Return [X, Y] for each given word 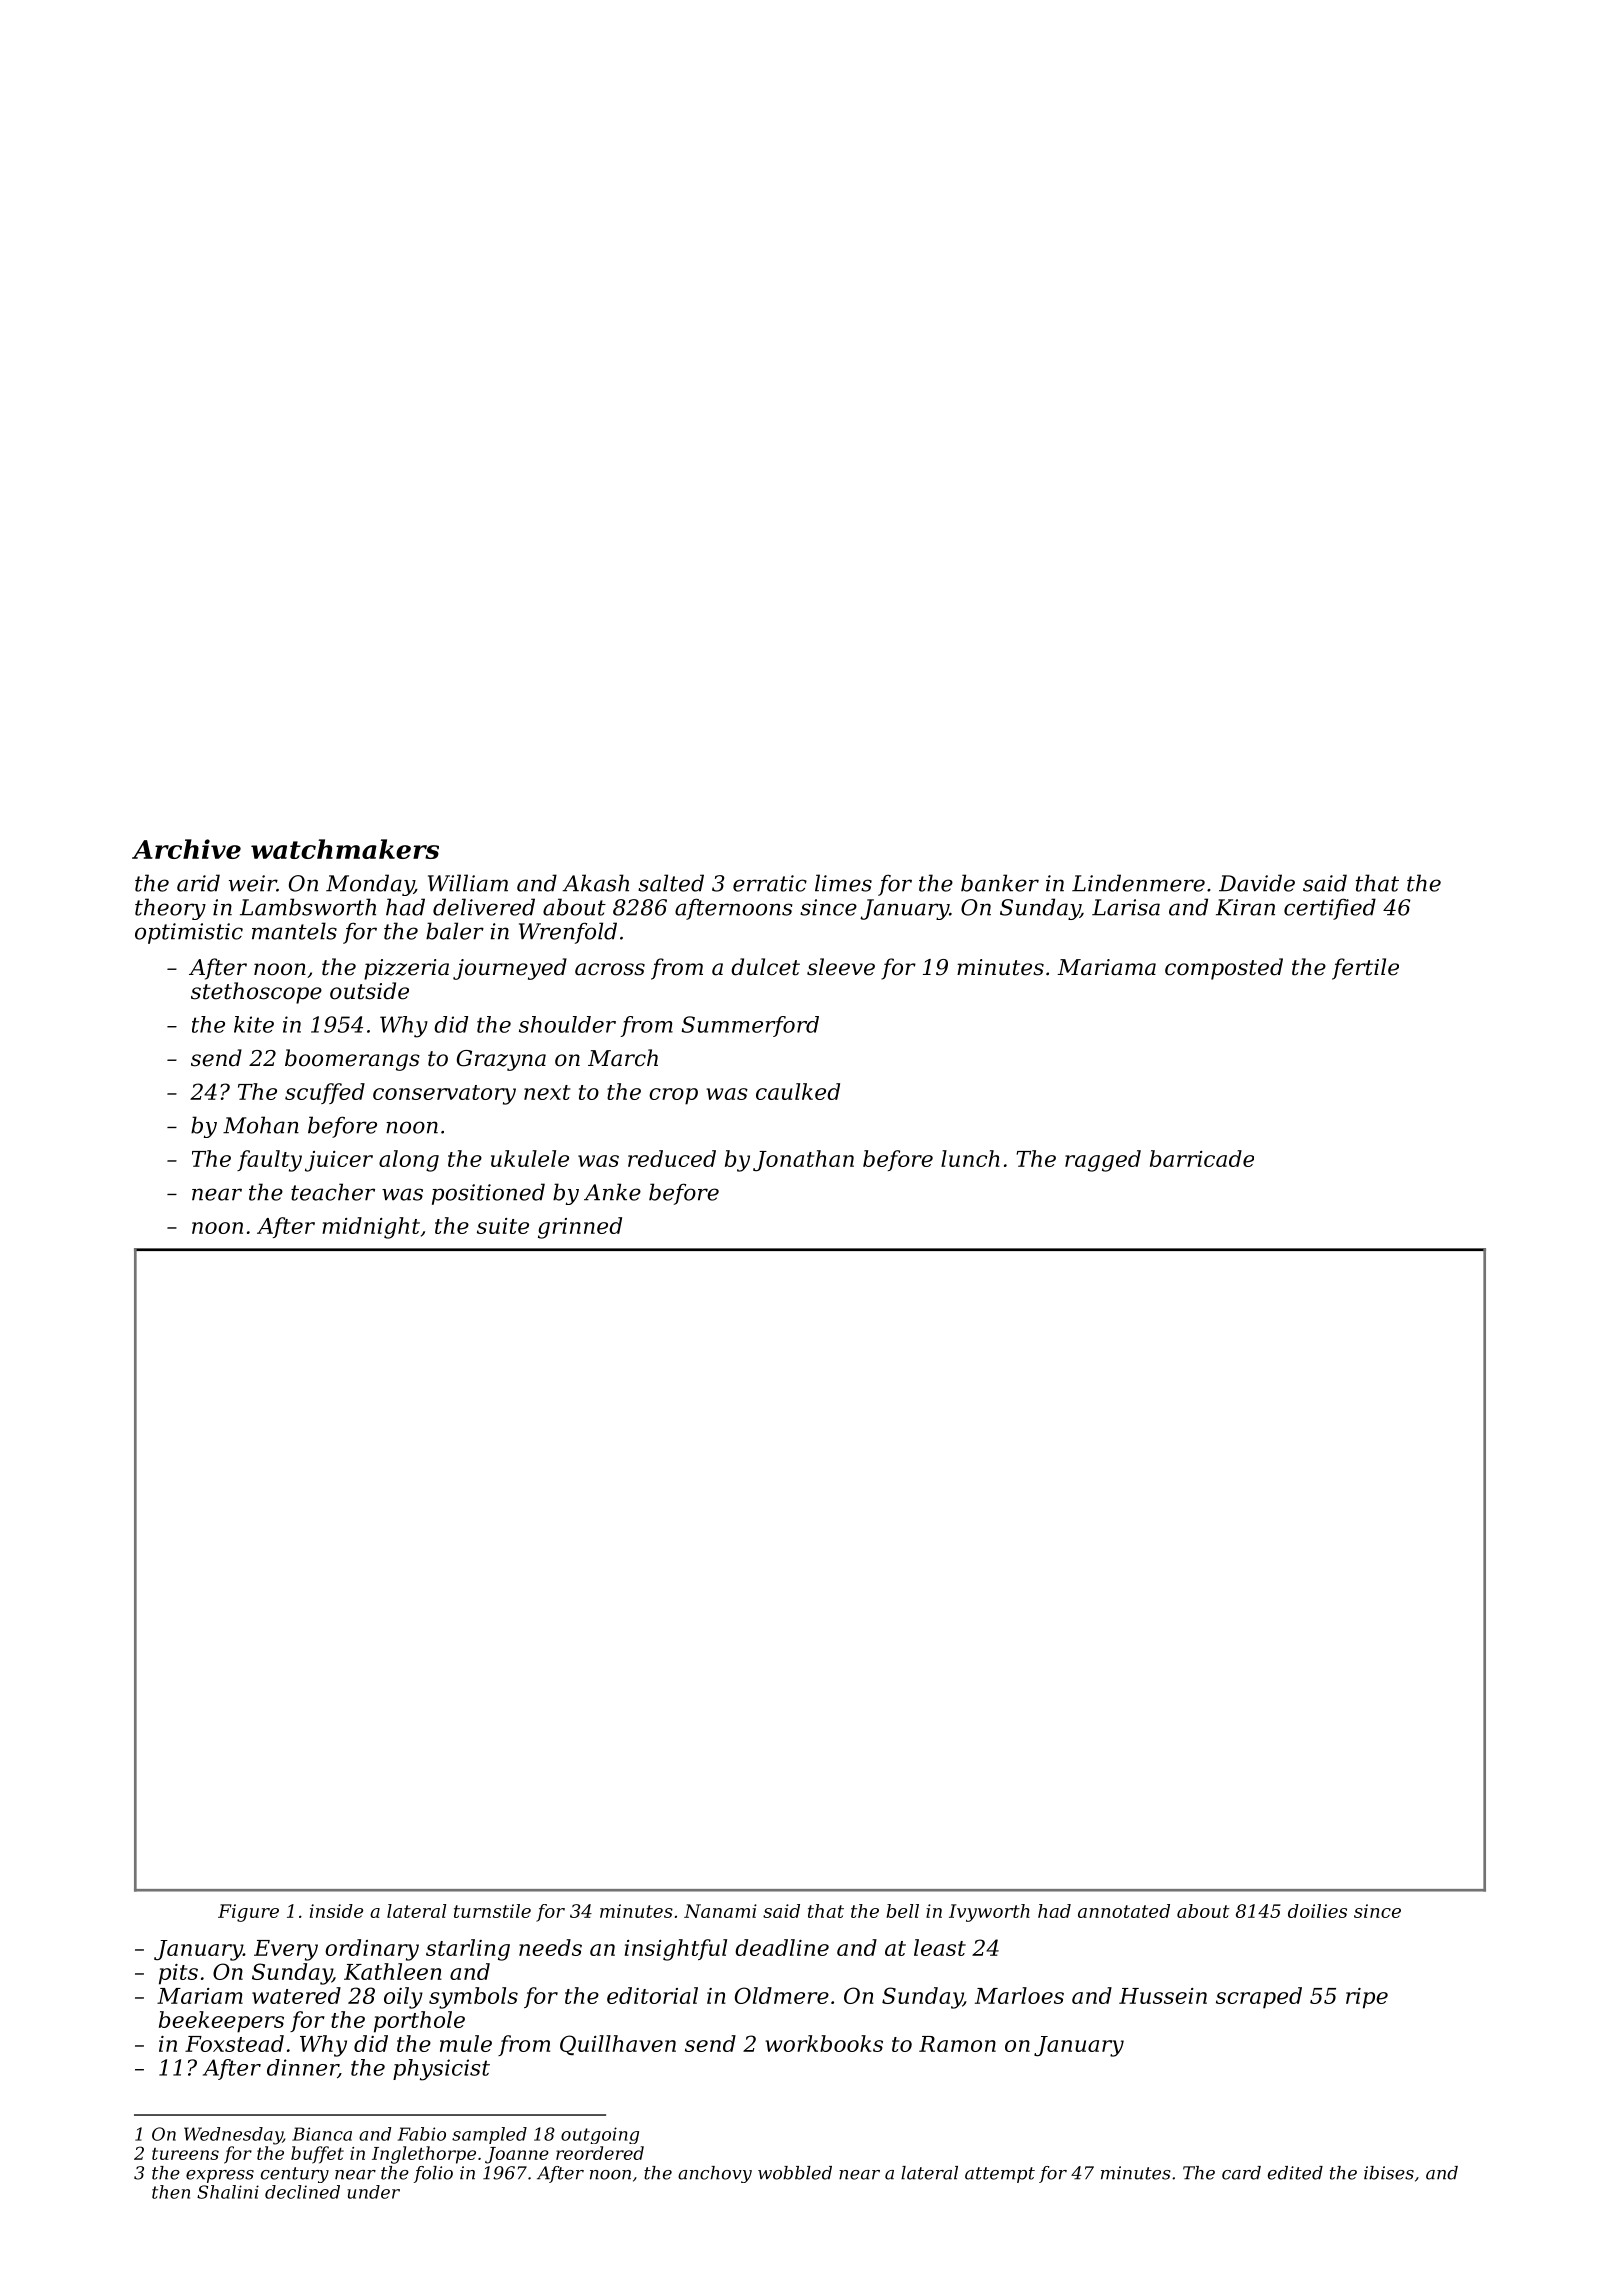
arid [198, 883]
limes [843, 883]
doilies [1317, 1911]
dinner [302, 2068]
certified [1330, 909]
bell [902, 1911]
